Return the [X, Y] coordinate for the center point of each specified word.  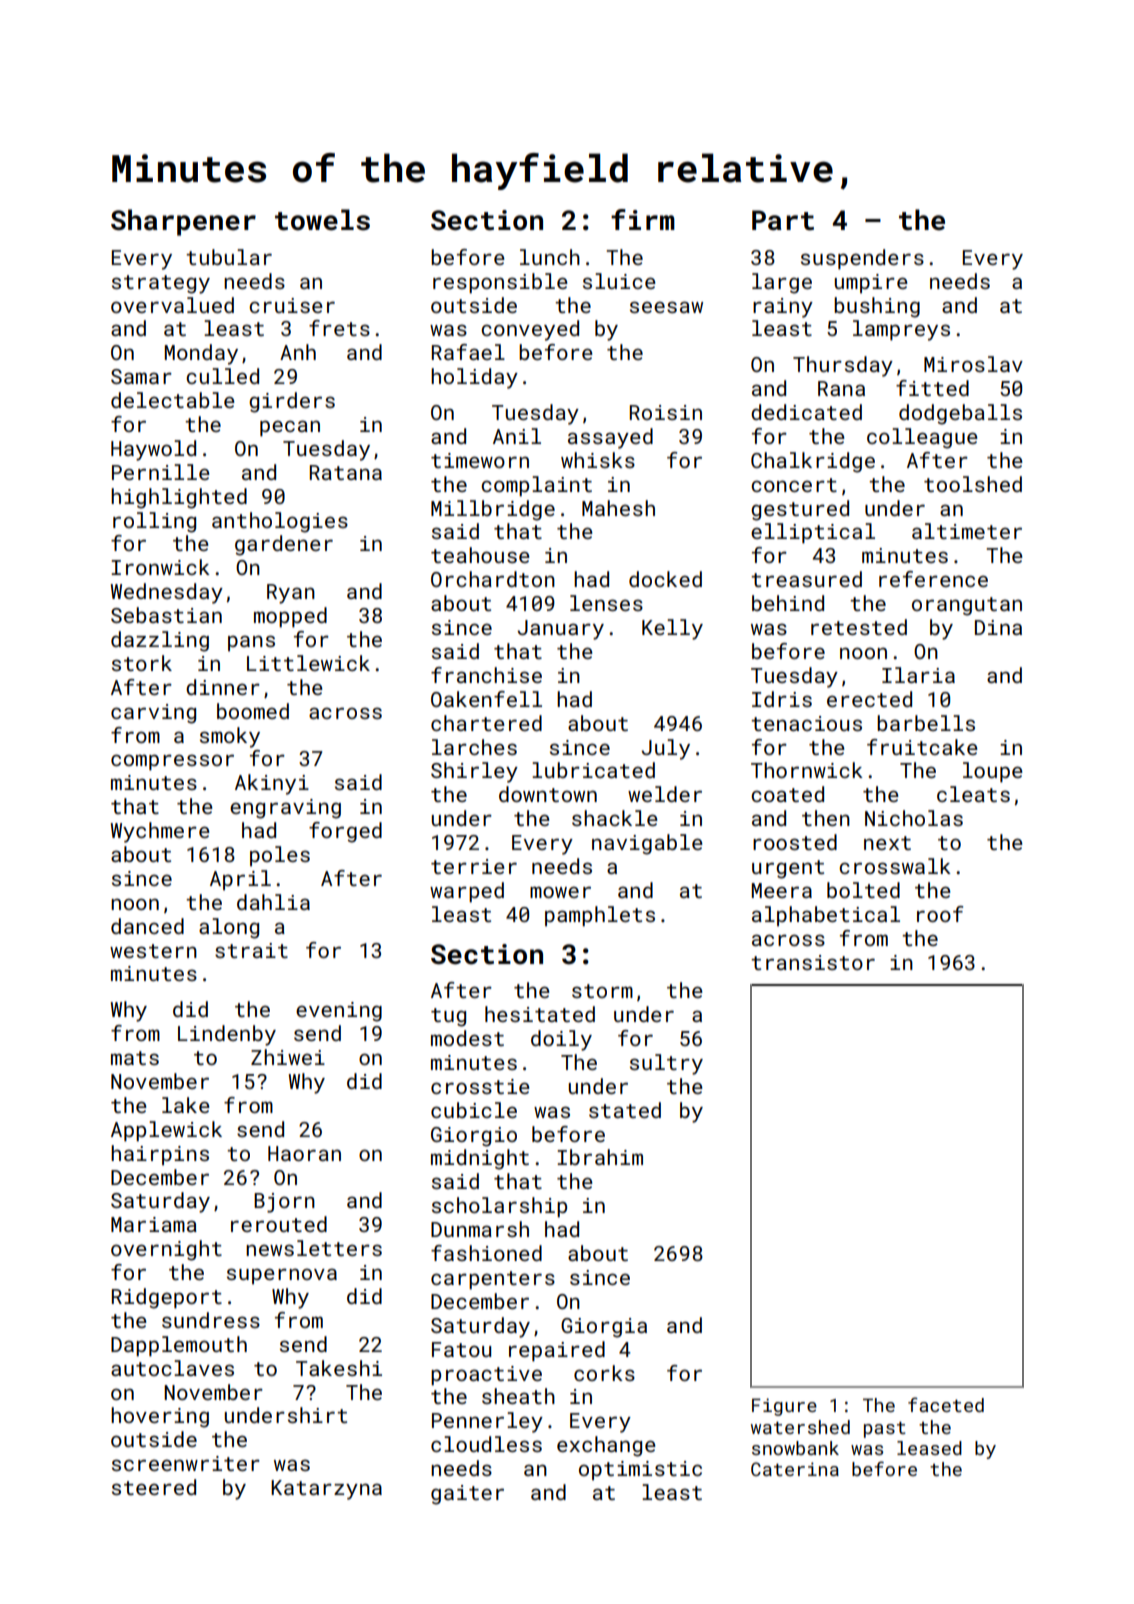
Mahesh [618, 508]
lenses [606, 603]
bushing [877, 307]
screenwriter [186, 1463]
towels [322, 220]
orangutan [967, 606]
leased [929, 1448]
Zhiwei [288, 1057]
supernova [282, 1276]
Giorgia [604, 1328]
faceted [946, 1404]
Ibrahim [600, 1157]
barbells [926, 723]
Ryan [291, 594]
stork [142, 663]
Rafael [468, 352]
